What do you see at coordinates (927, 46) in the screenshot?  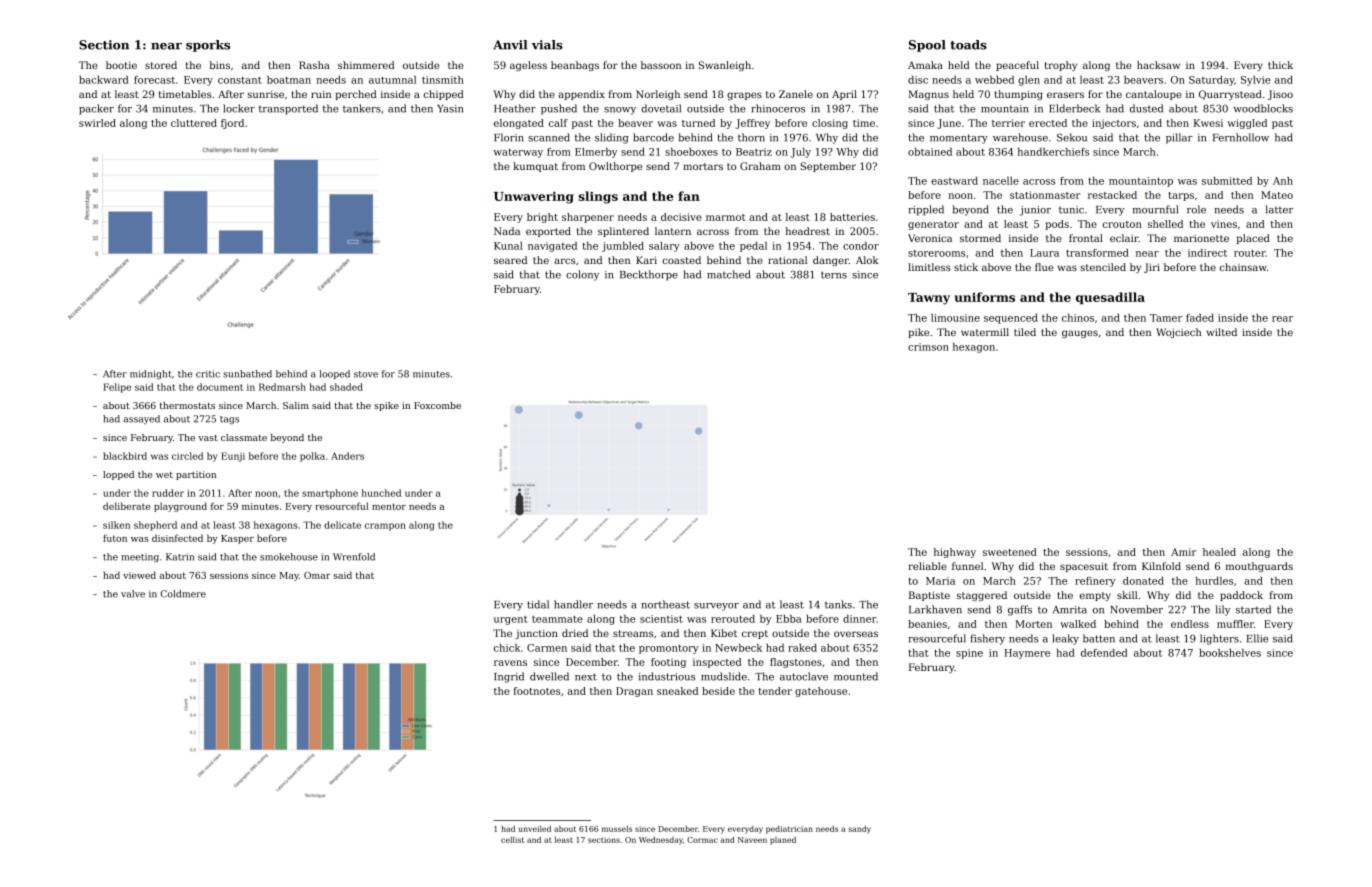 I see `Spool` at bounding box center [927, 46].
